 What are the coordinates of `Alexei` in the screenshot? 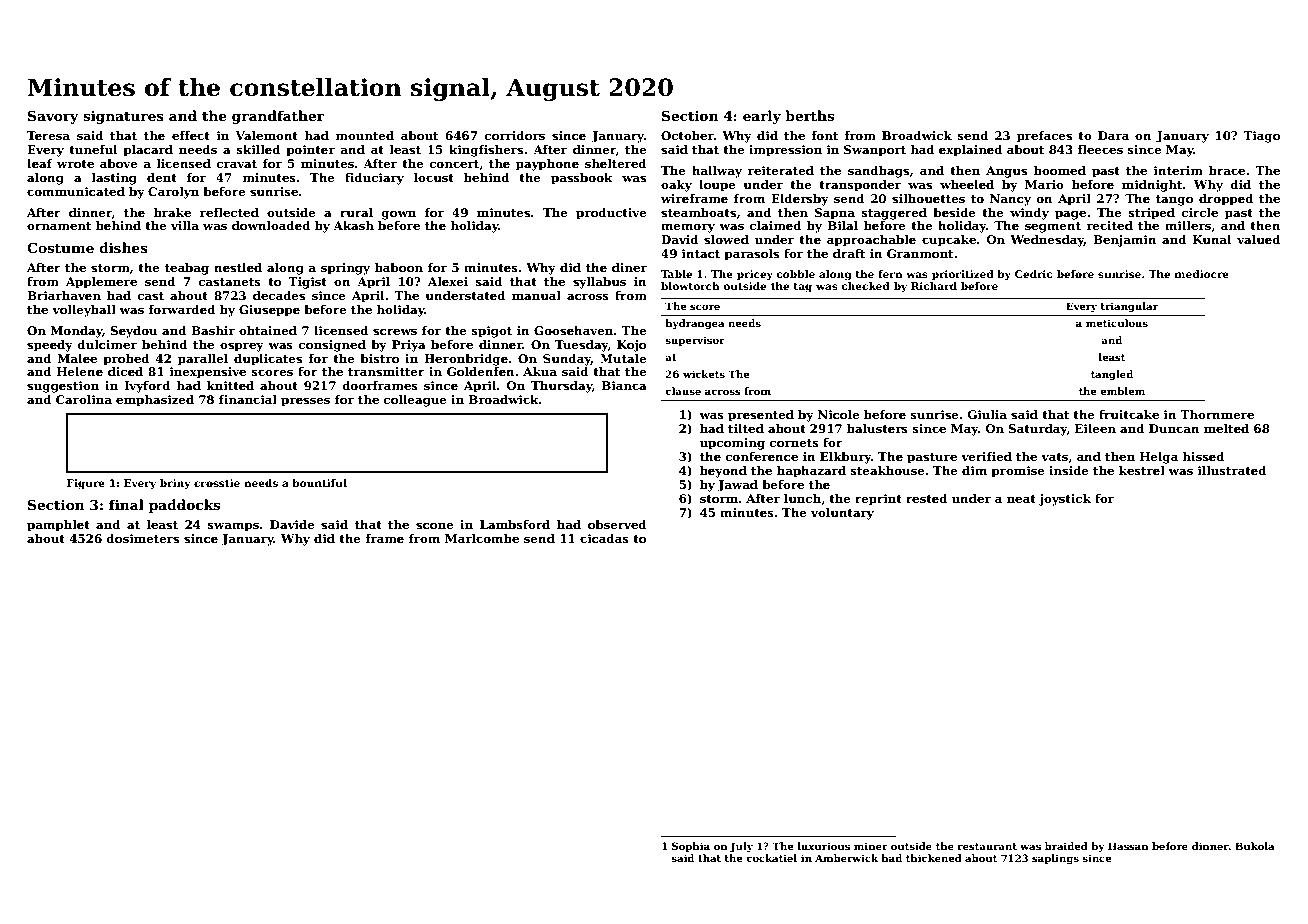 It's located at (448, 281).
